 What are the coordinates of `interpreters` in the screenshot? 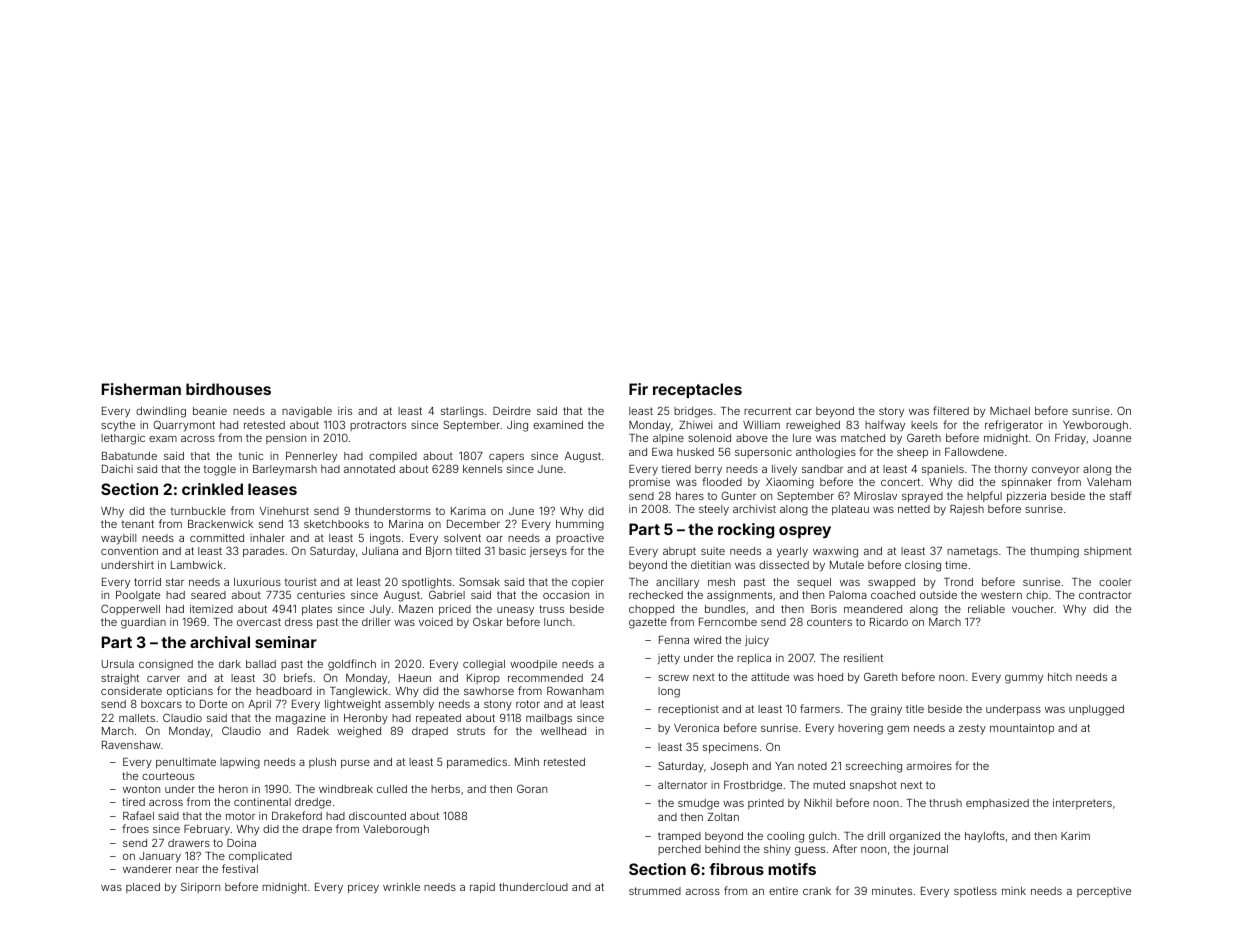 It's located at (1082, 804).
